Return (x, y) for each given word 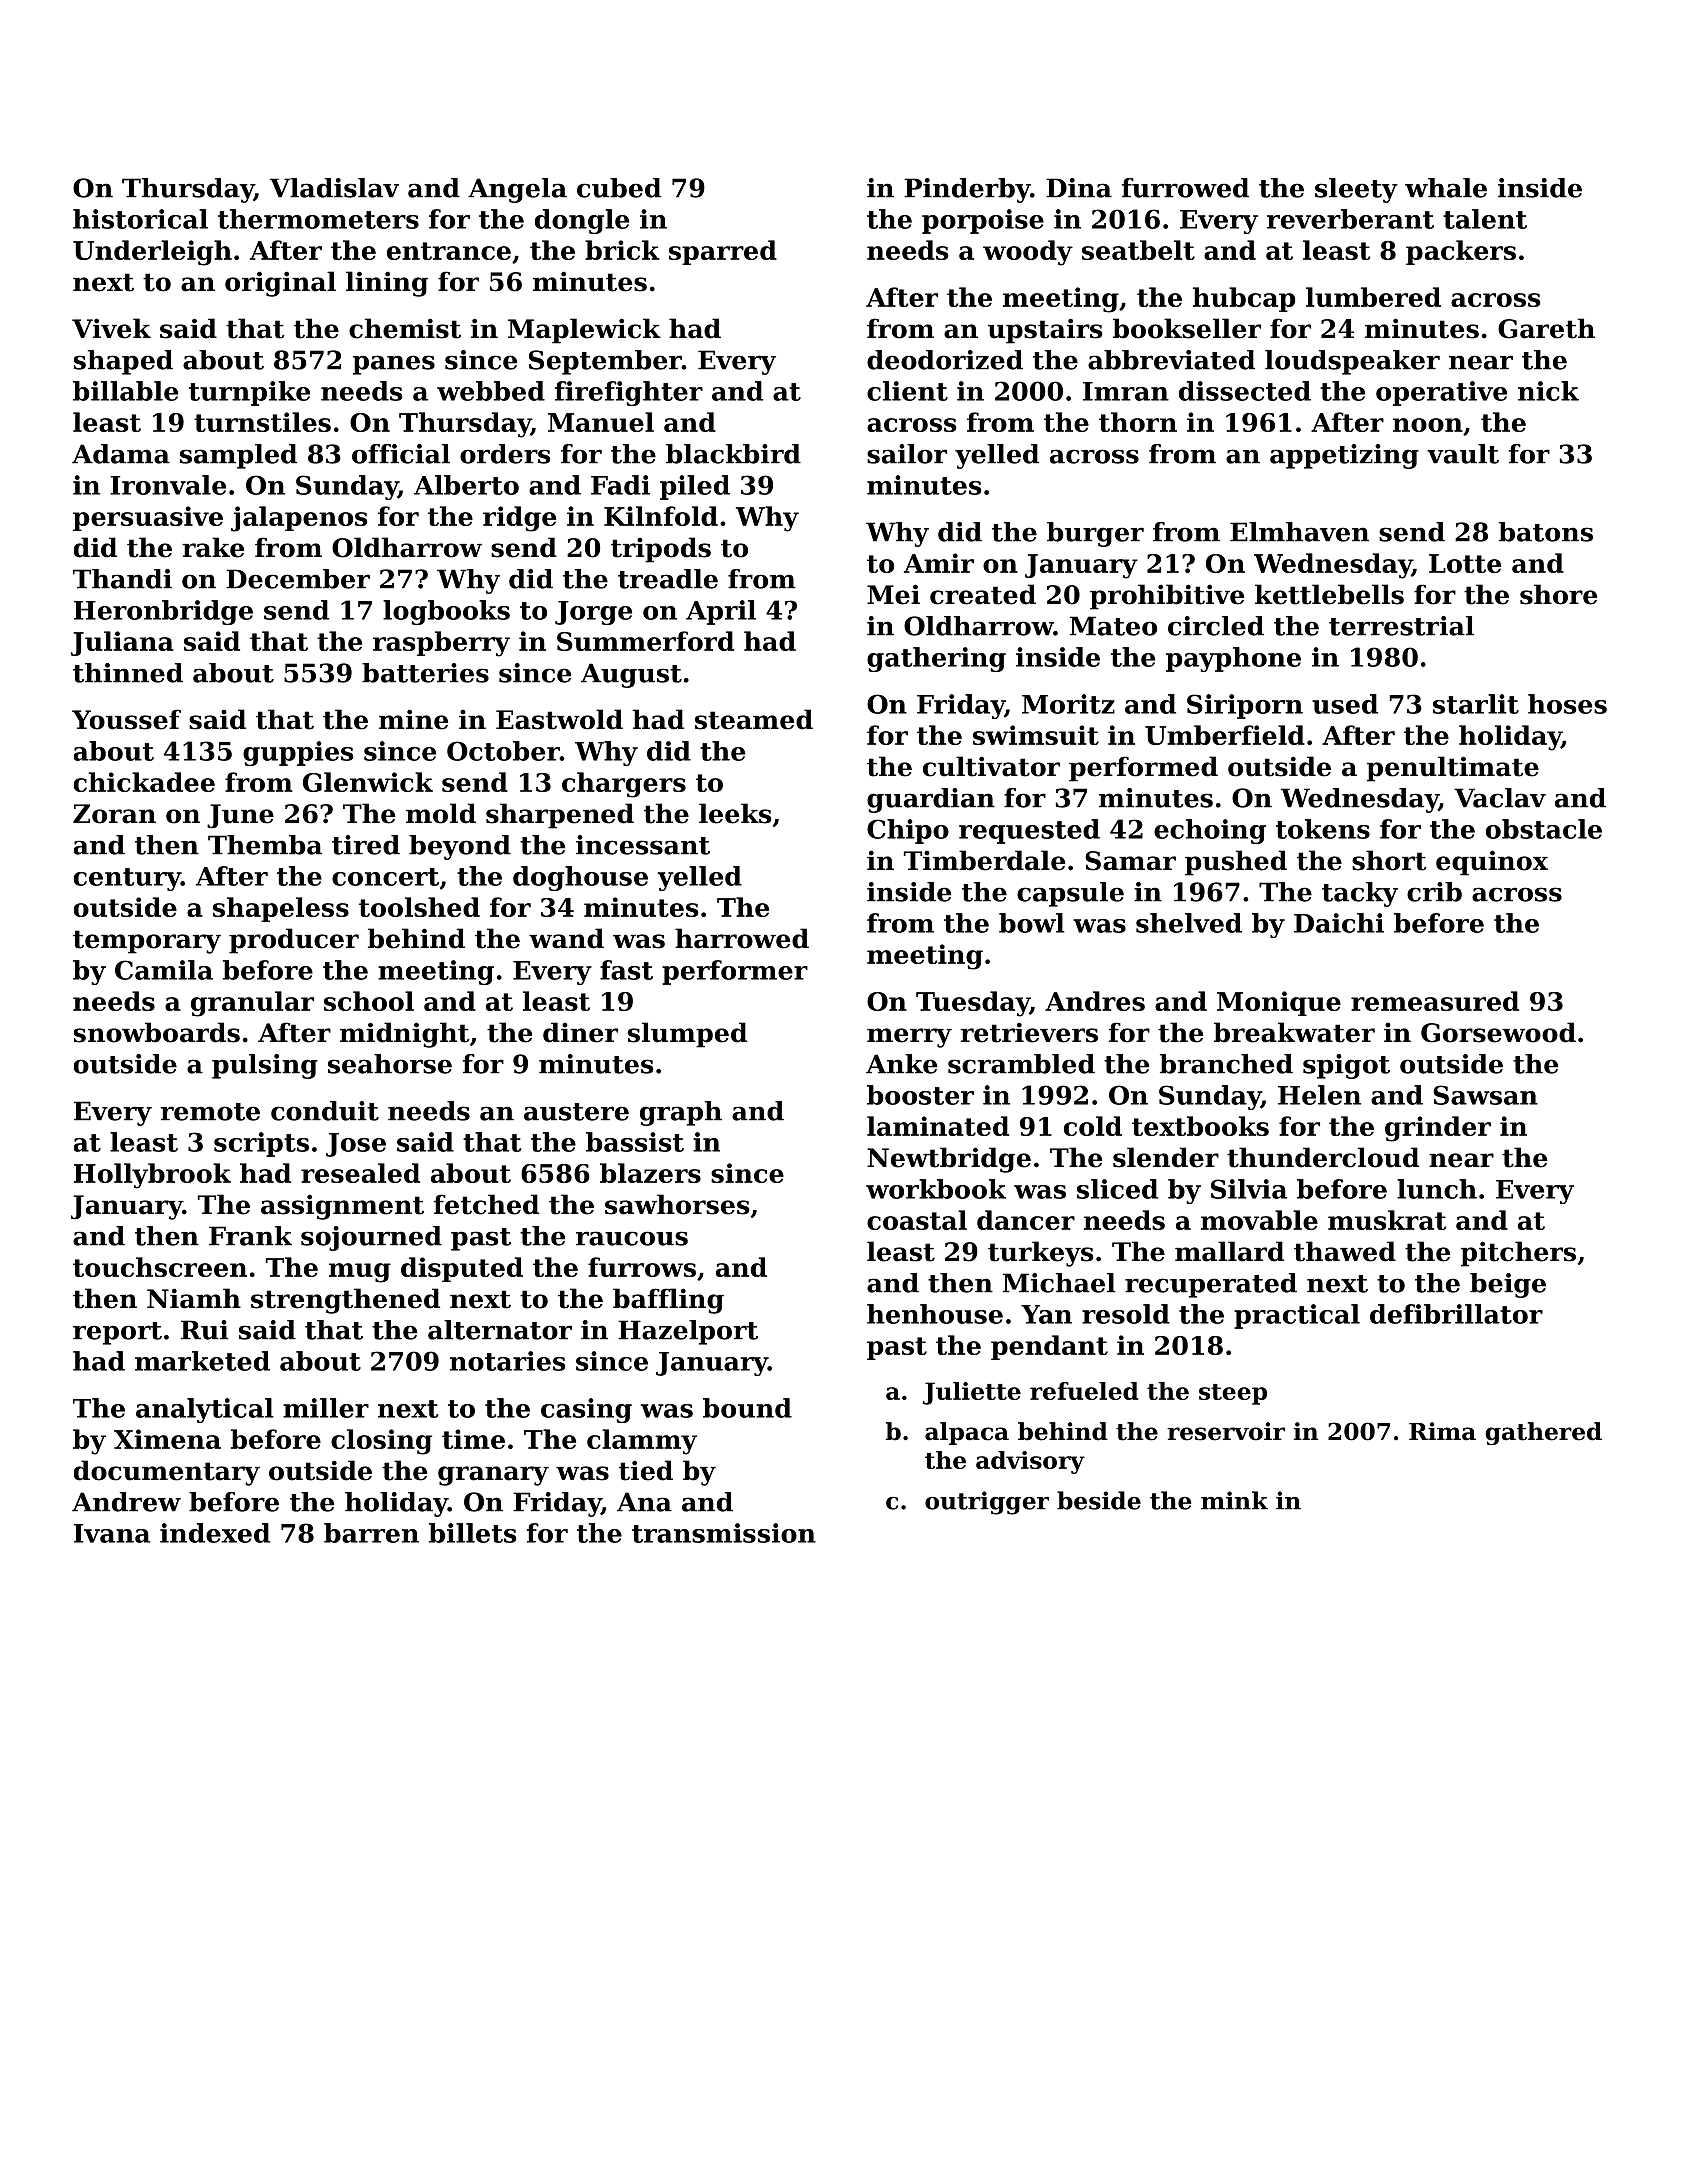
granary (493, 1476)
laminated (938, 1126)
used (1345, 704)
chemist (405, 328)
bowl (1032, 923)
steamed (754, 719)
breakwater (1294, 1032)
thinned (128, 673)
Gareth (1546, 328)
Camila (164, 970)
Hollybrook (152, 1176)
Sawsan (1485, 1095)
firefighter (629, 393)
